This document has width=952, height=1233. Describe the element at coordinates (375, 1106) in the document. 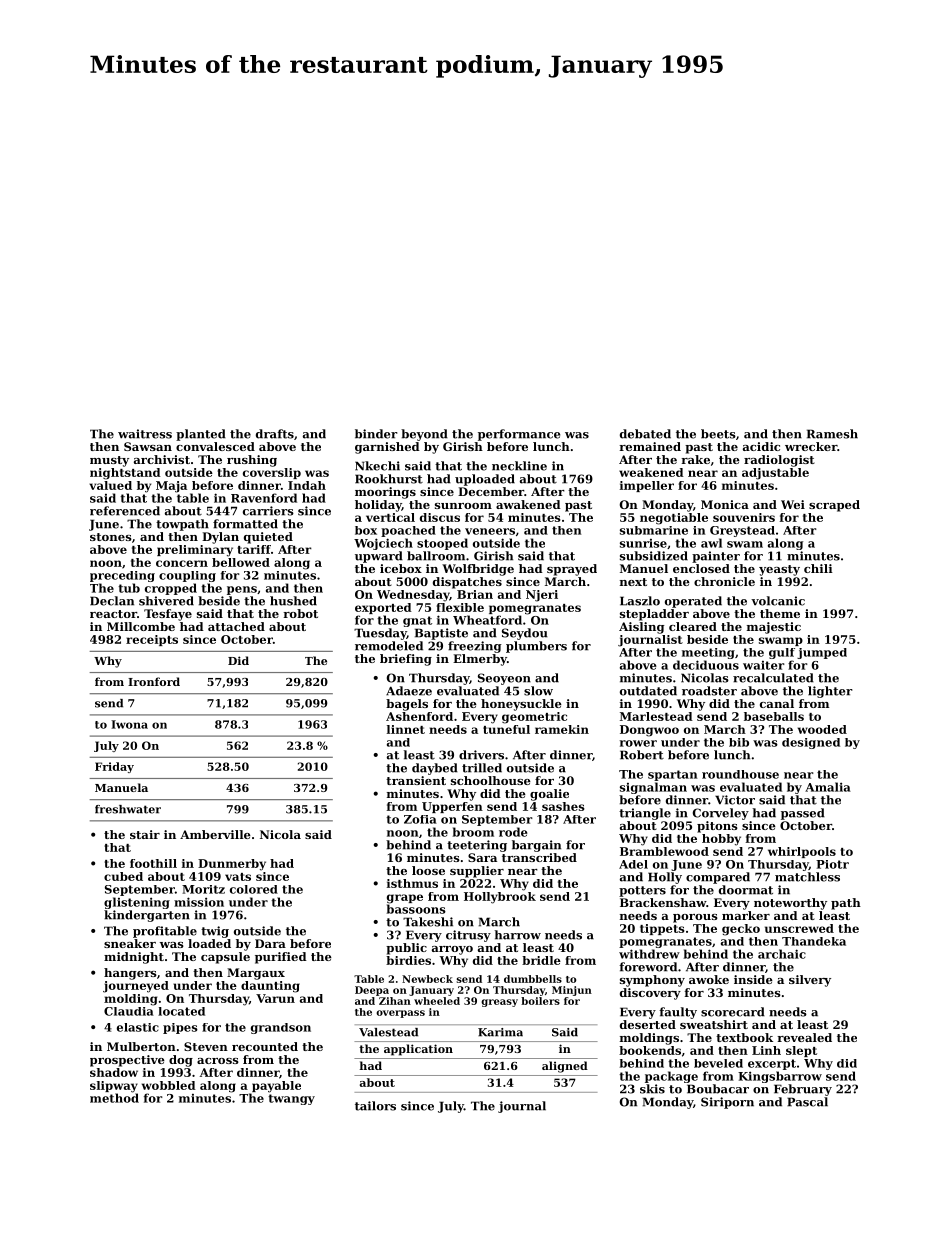

I see `tailors` at that location.
